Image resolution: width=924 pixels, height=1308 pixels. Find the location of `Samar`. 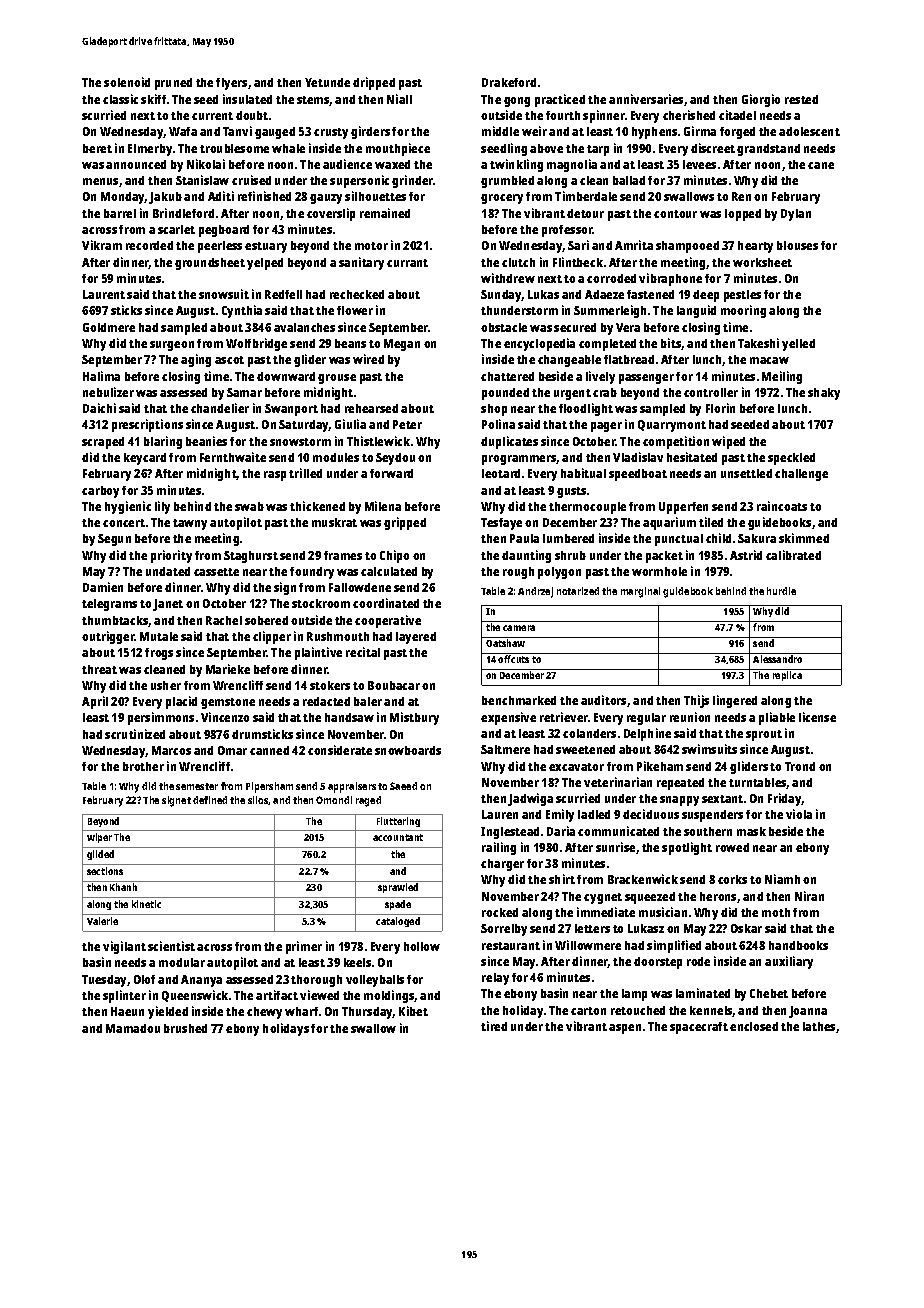

Samar is located at coordinates (244, 392).
